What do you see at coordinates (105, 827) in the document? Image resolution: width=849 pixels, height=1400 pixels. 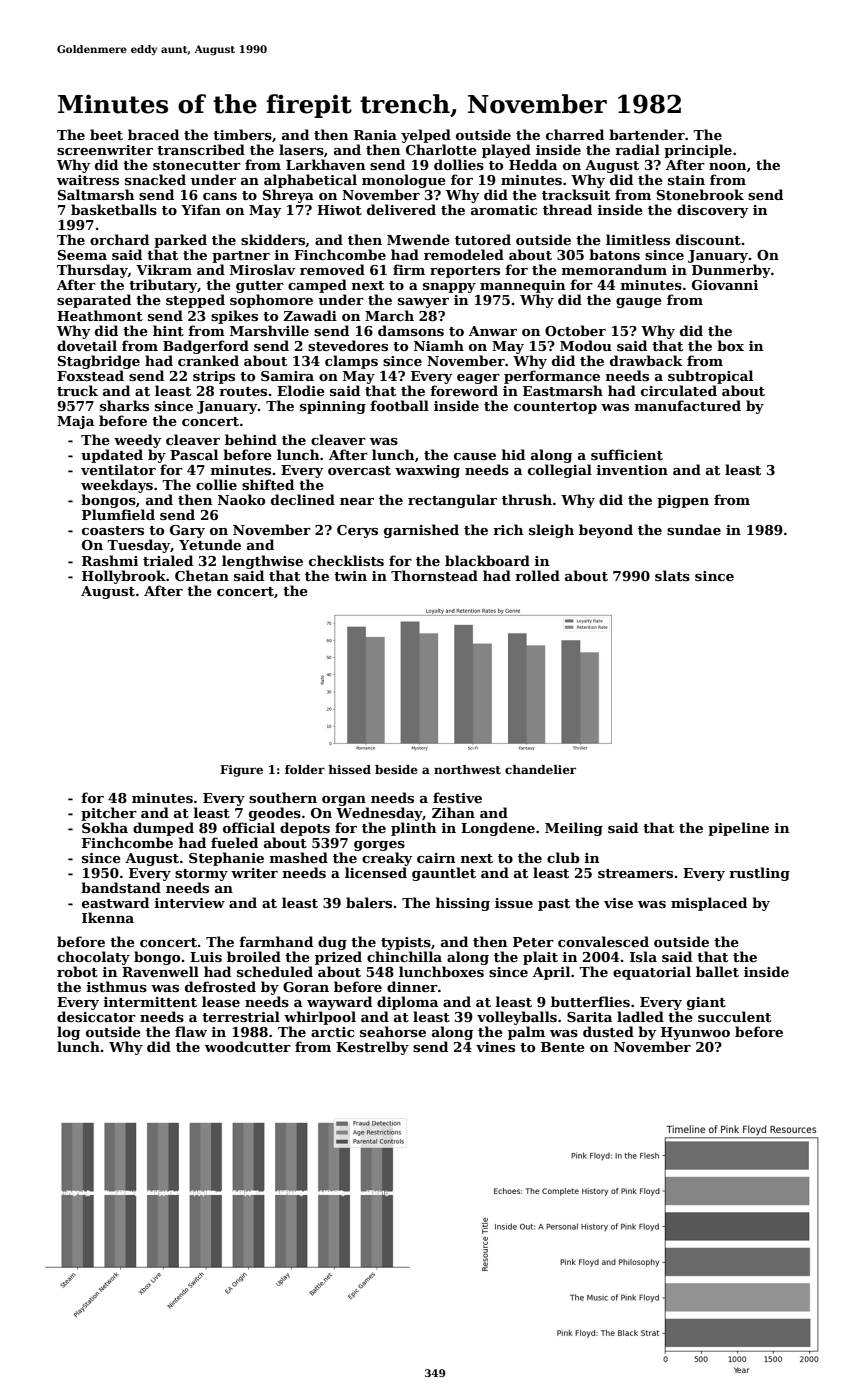 I see `Sokha` at bounding box center [105, 827].
